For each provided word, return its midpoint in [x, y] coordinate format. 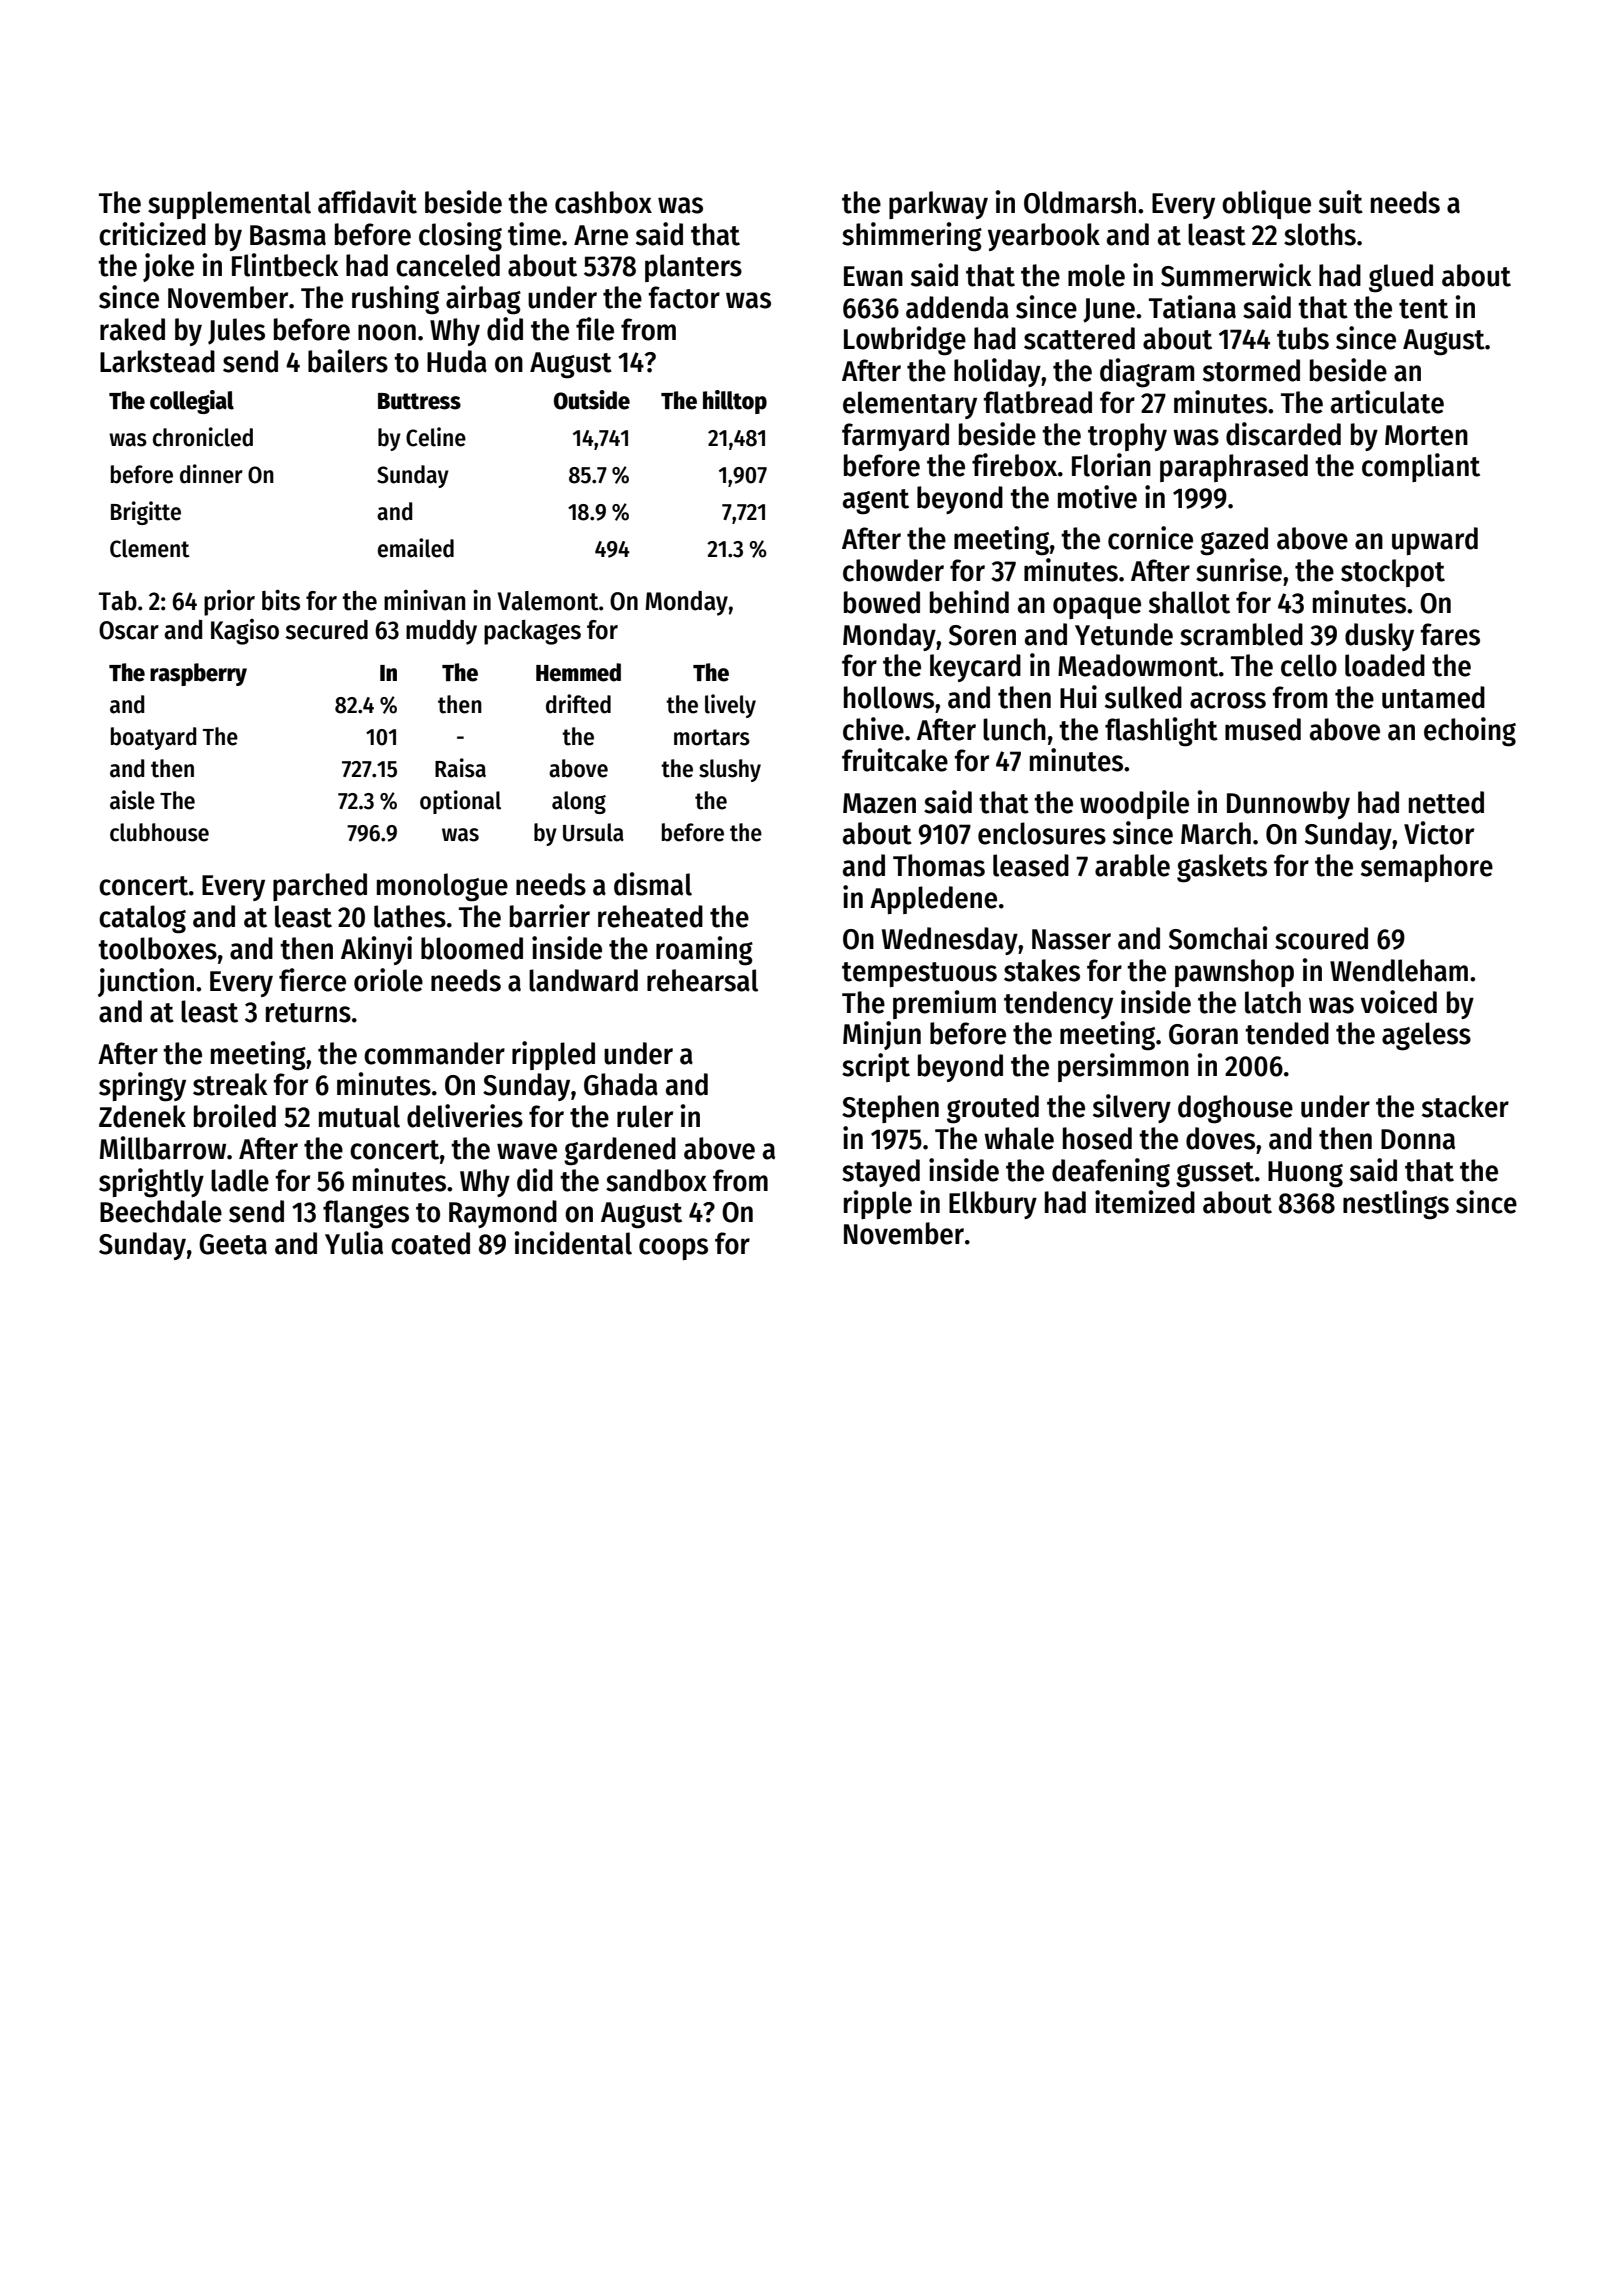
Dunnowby [1288, 805]
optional [460, 802]
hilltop [735, 402]
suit [1341, 202]
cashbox [603, 202]
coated [430, 1243]
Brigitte [146, 513]
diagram [1147, 373]
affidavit [367, 202]
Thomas [939, 865]
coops [673, 1249]
